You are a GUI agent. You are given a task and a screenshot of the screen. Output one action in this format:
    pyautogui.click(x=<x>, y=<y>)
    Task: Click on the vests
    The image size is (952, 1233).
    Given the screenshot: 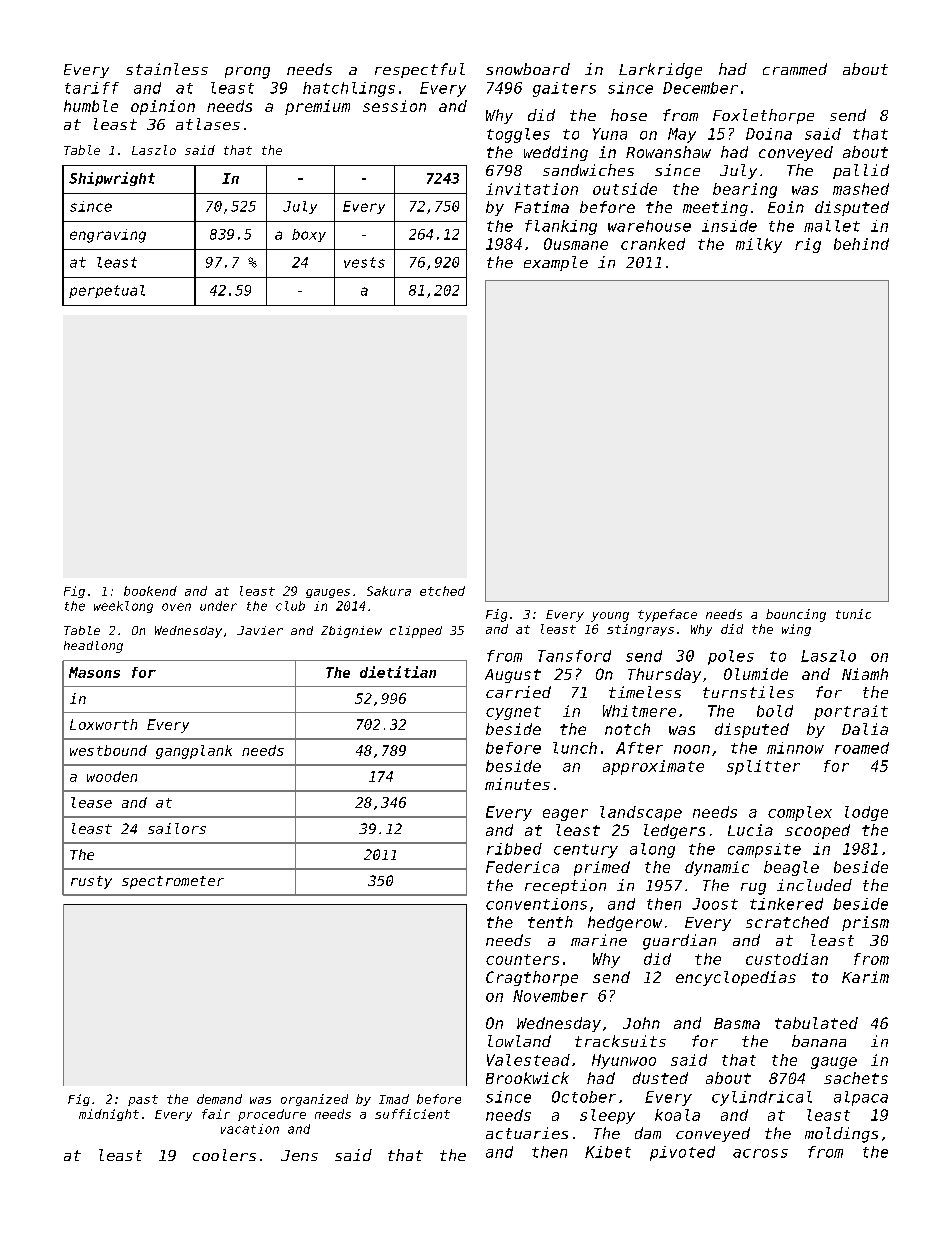 What is the action you would take?
    pyautogui.click(x=364, y=262)
